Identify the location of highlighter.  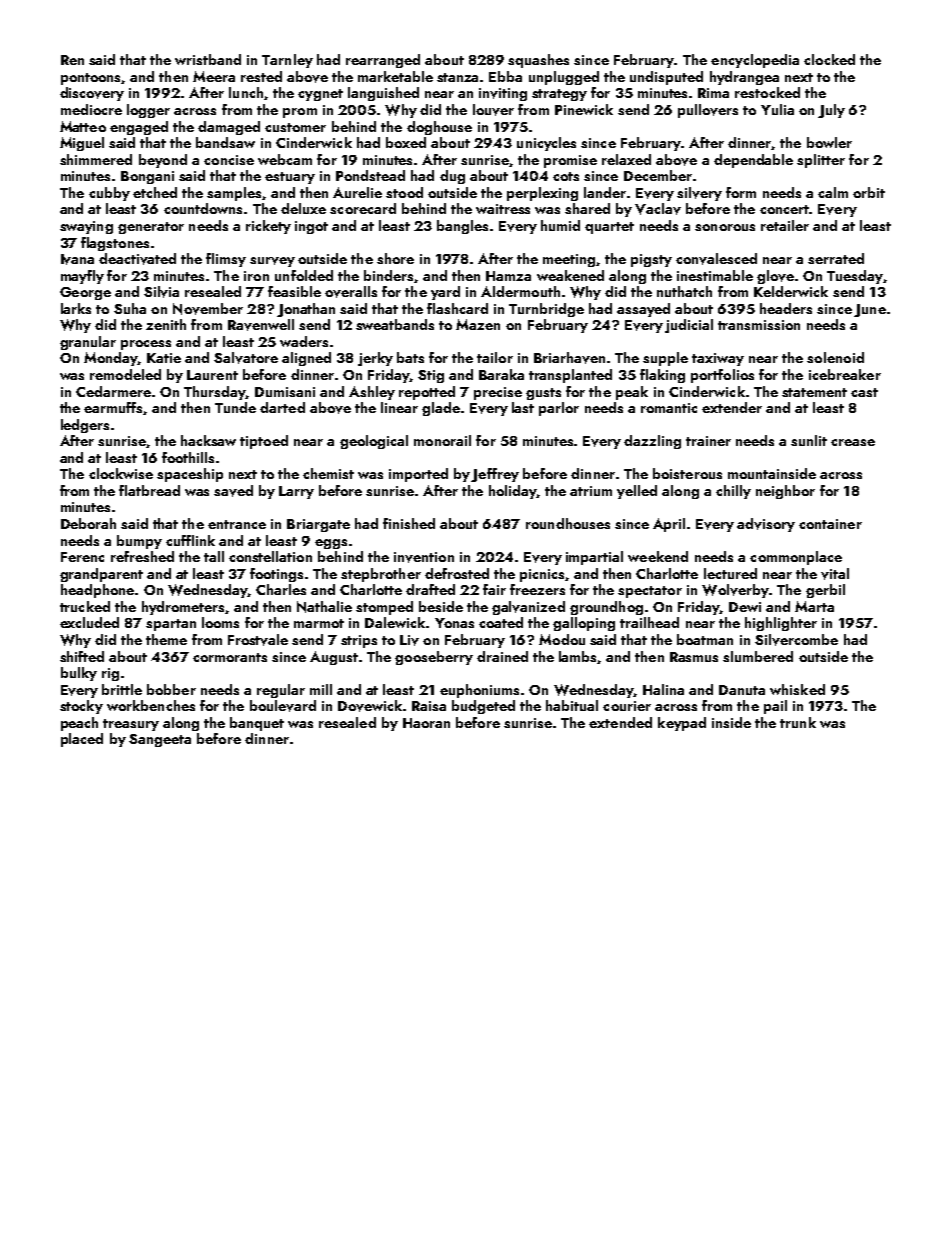
(781, 624).
